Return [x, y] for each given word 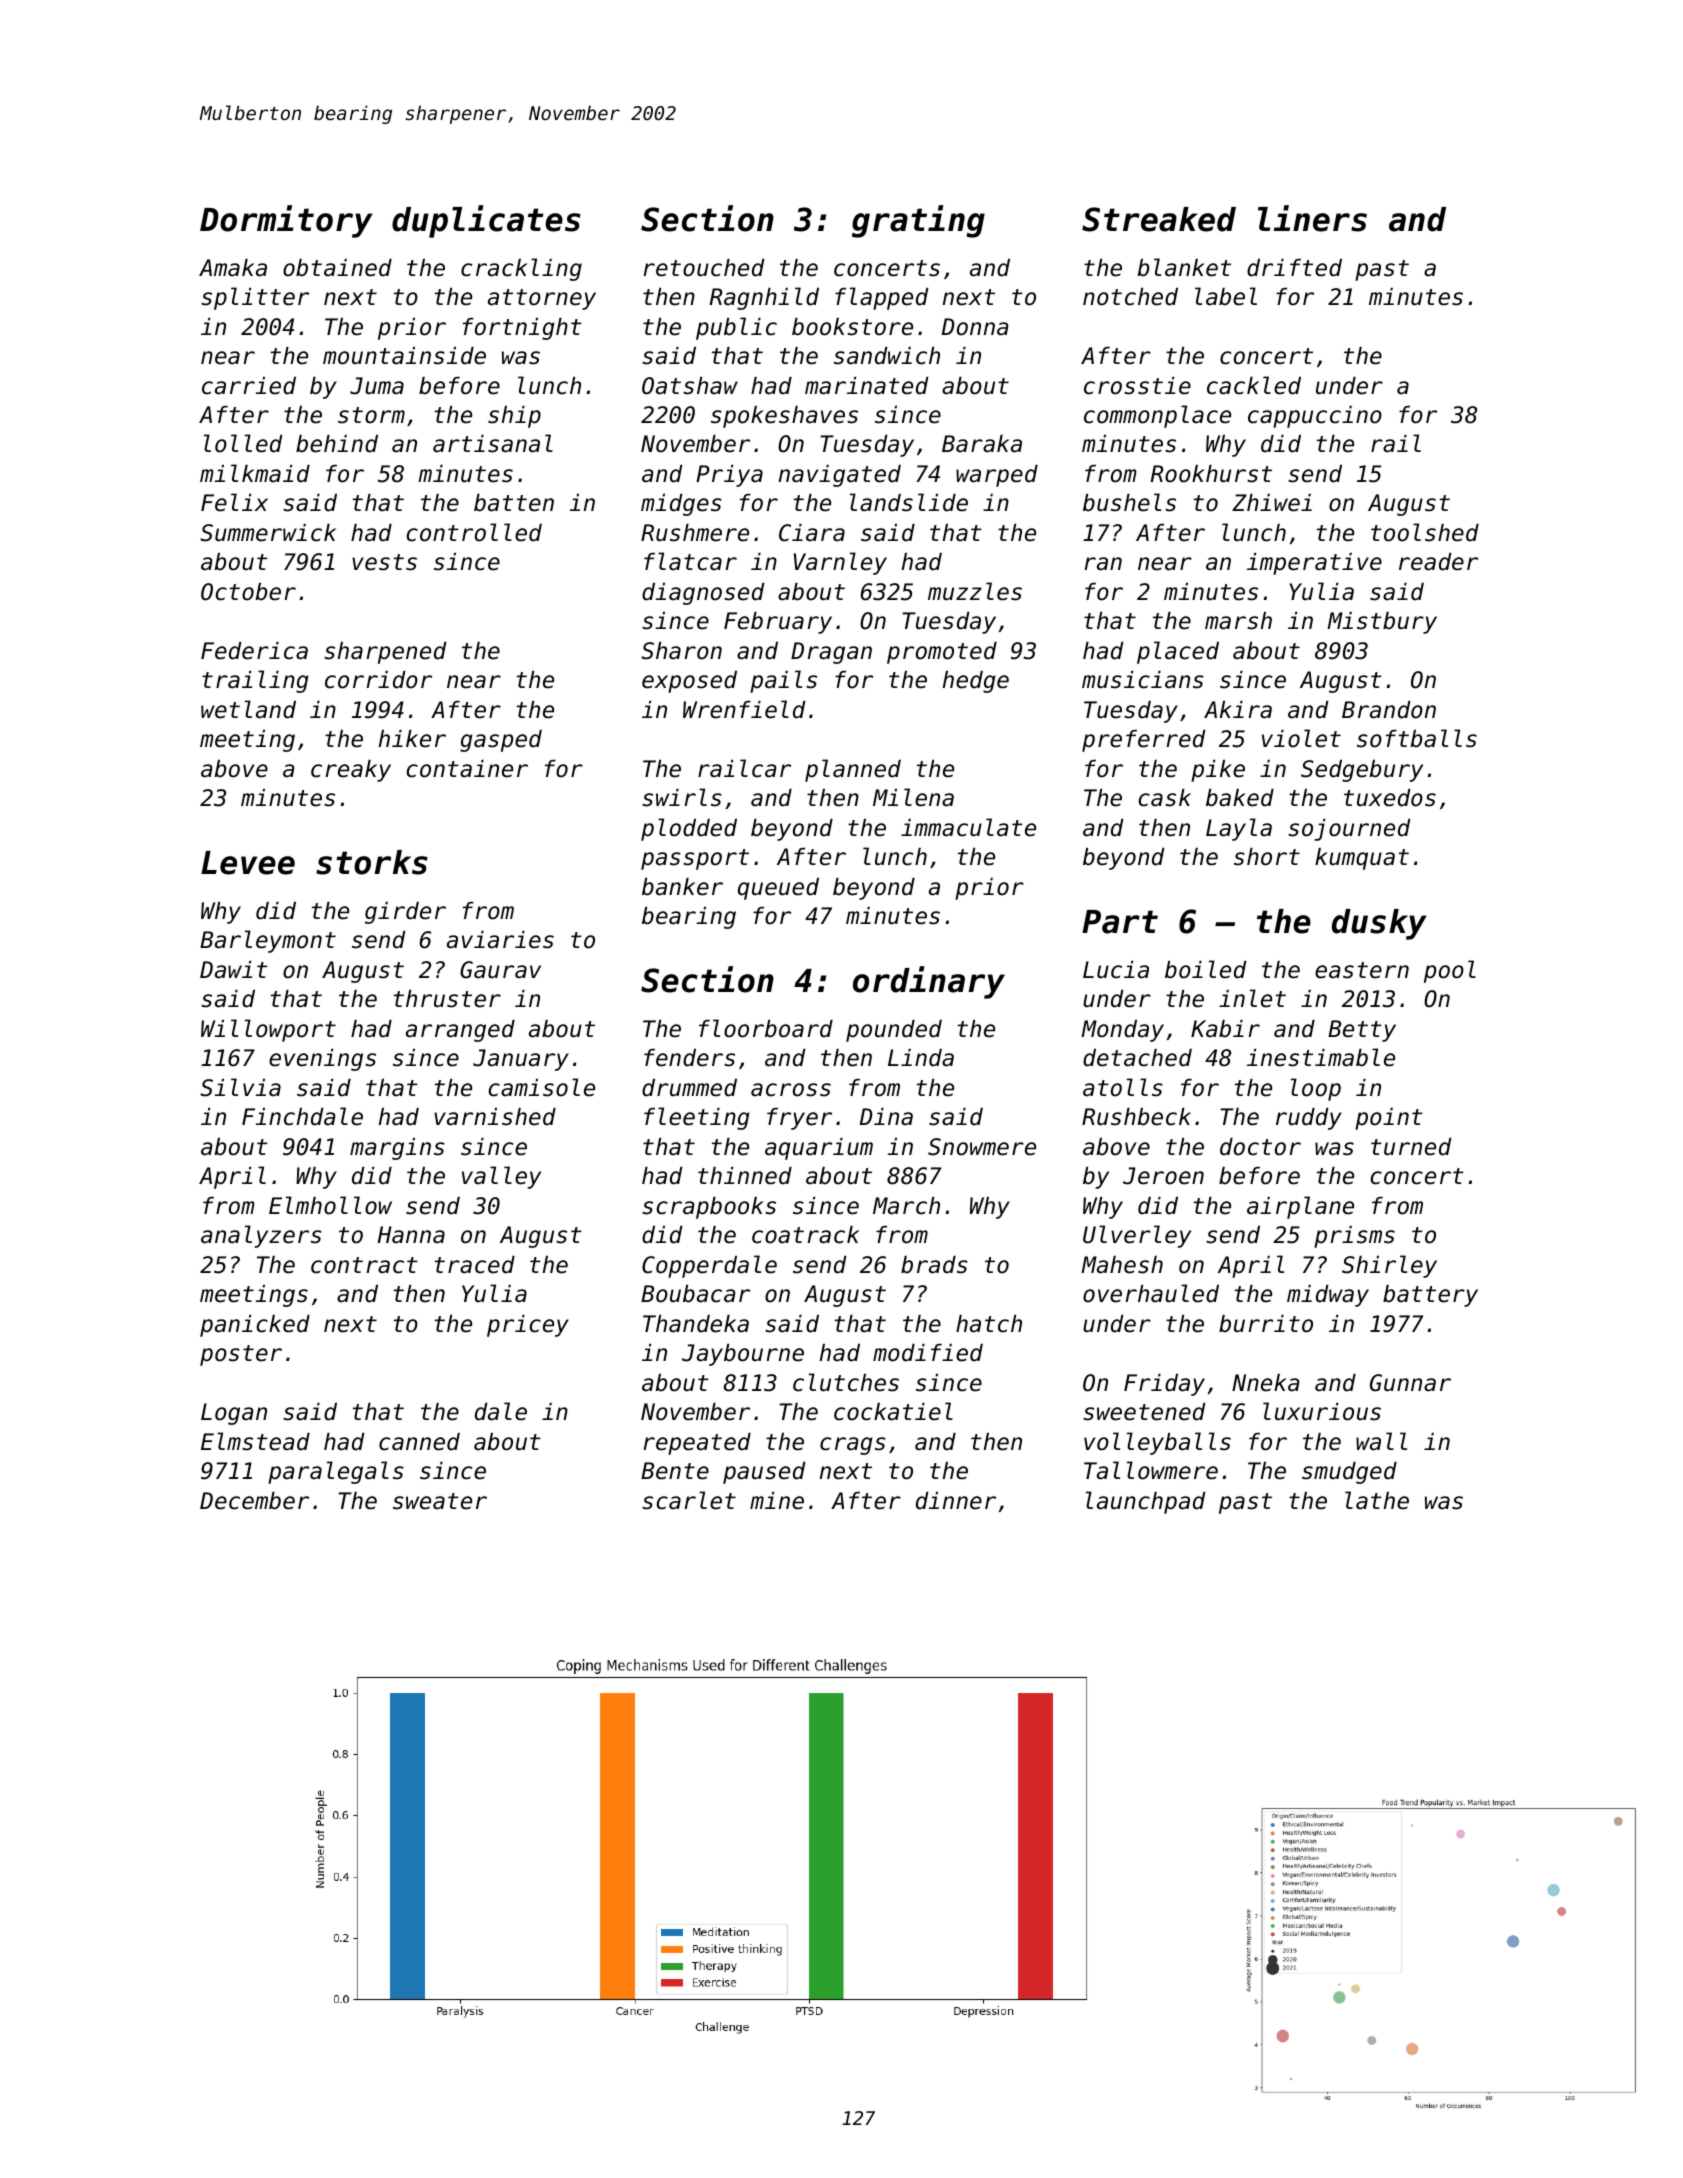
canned [419, 1442]
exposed [689, 682]
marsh [1238, 621]
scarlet [689, 1500]
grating [918, 221]
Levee [248, 863]
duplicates [486, 221]
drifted [1294, 268]
